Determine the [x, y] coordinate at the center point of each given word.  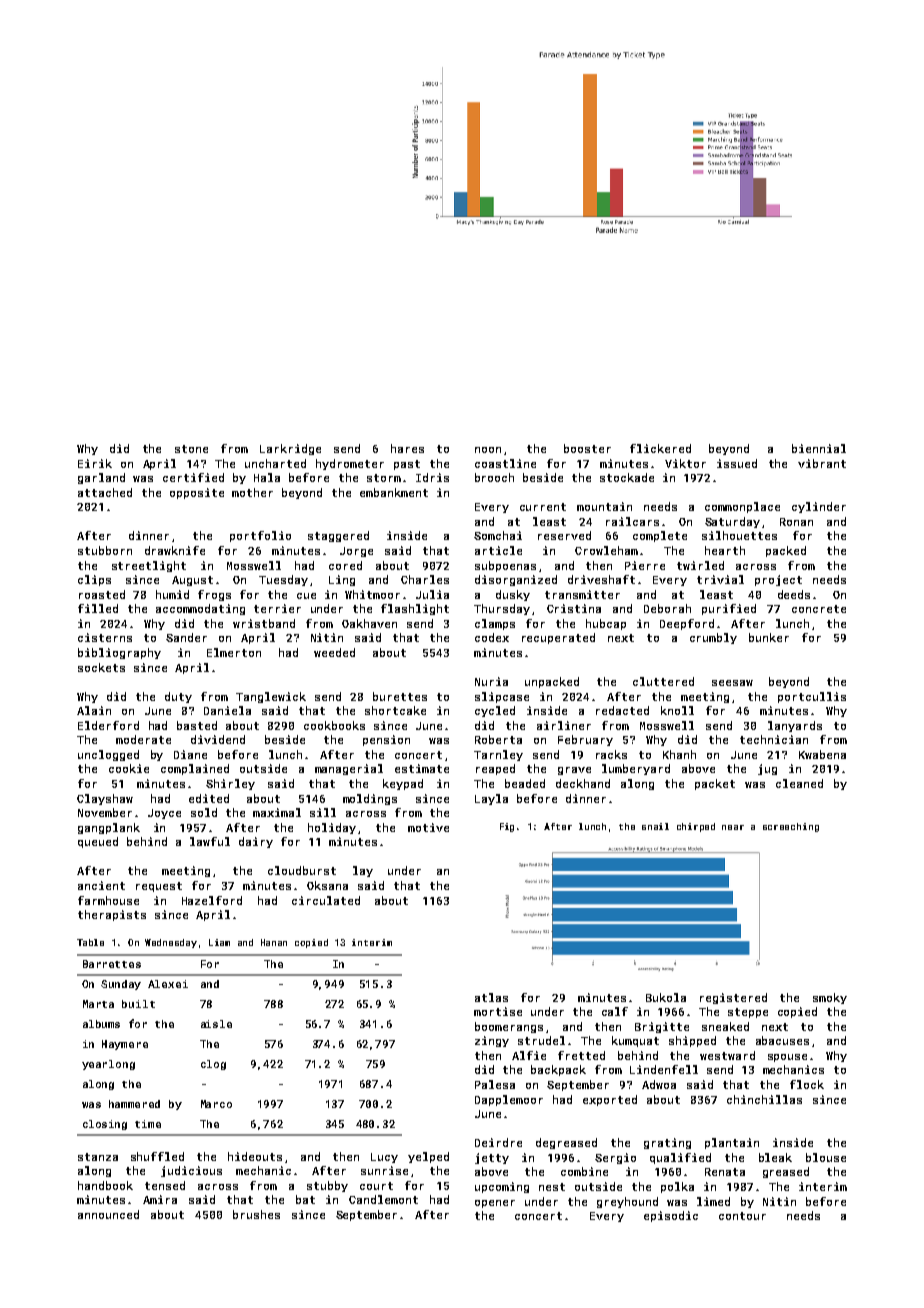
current [543, 507]
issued [737, 463]
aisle [216, 1024]
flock [807, 1084]
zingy [492, 1041]
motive [428, 827]
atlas [491, 997]
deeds [794, 594]
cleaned [799, 783]
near [733, 827]
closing [105, 1125]
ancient [101, 885]
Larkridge [290, 449]
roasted [102, 594]
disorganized [516, 580]
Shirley [230, 784]
